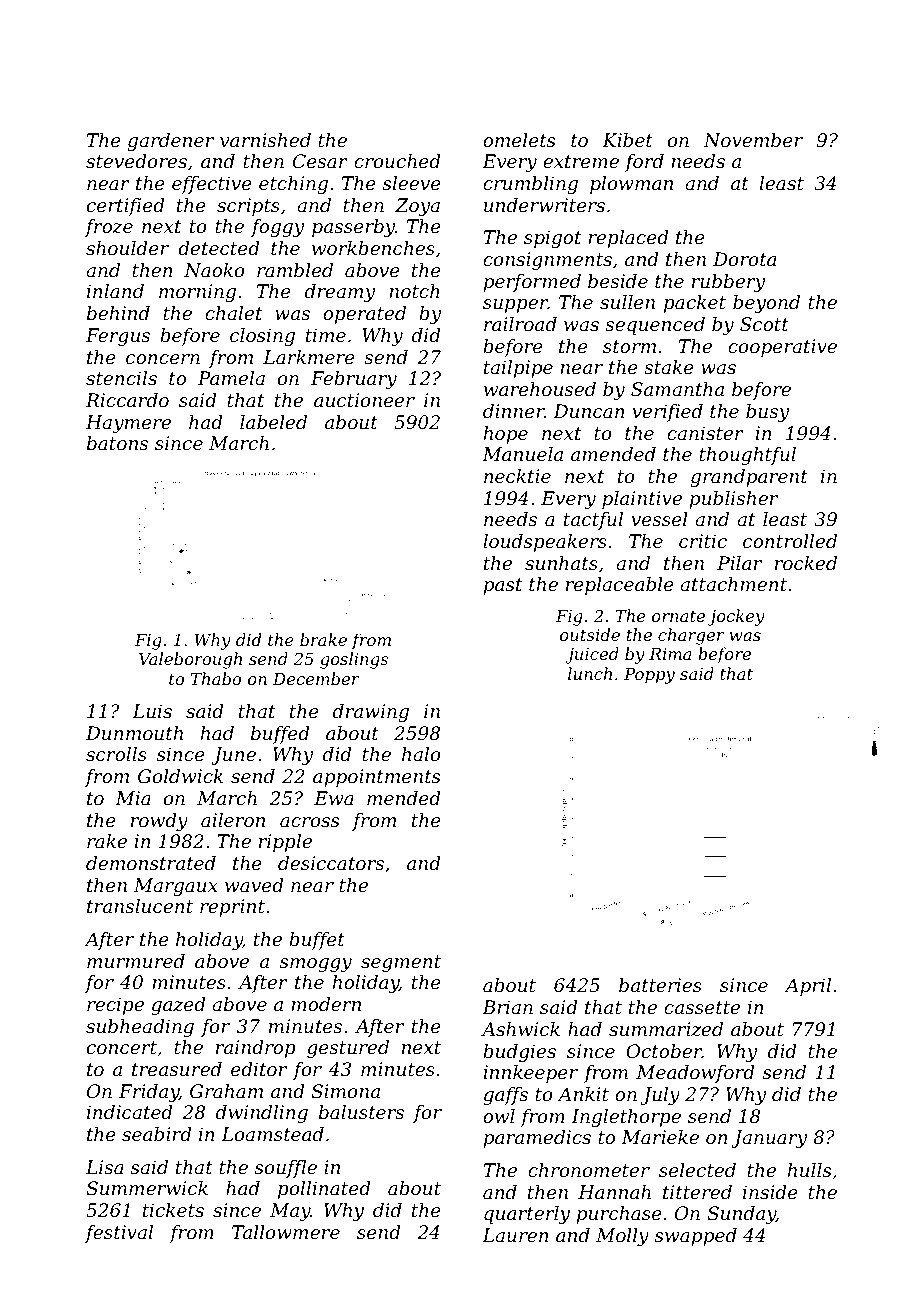 The width and height of the document is (924, 1314). What do you see at coordinates (627, 140) in the document?
I see `Kibet` at bounding box center [627, 140].
